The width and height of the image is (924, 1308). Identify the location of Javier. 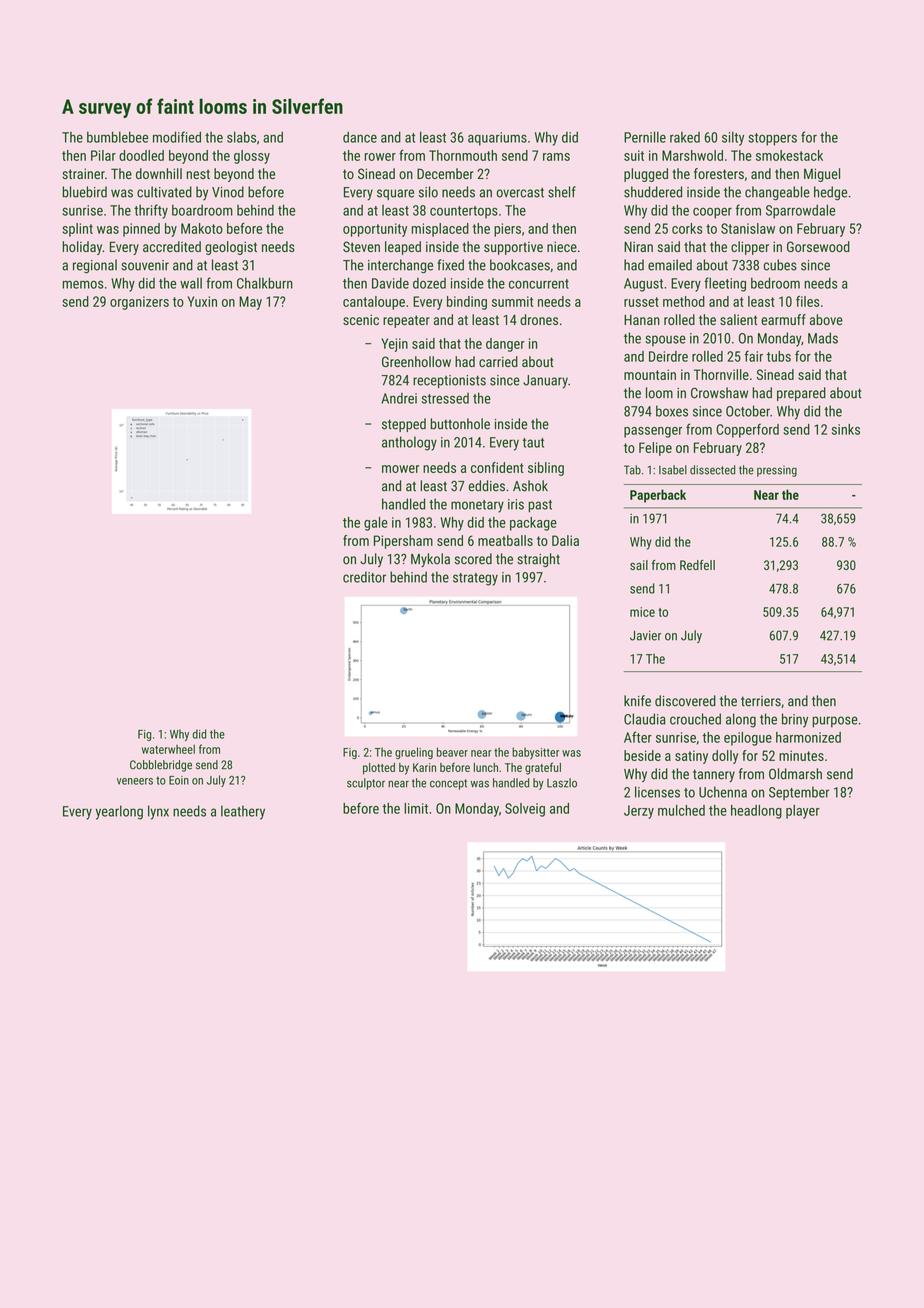
(645, 635).
